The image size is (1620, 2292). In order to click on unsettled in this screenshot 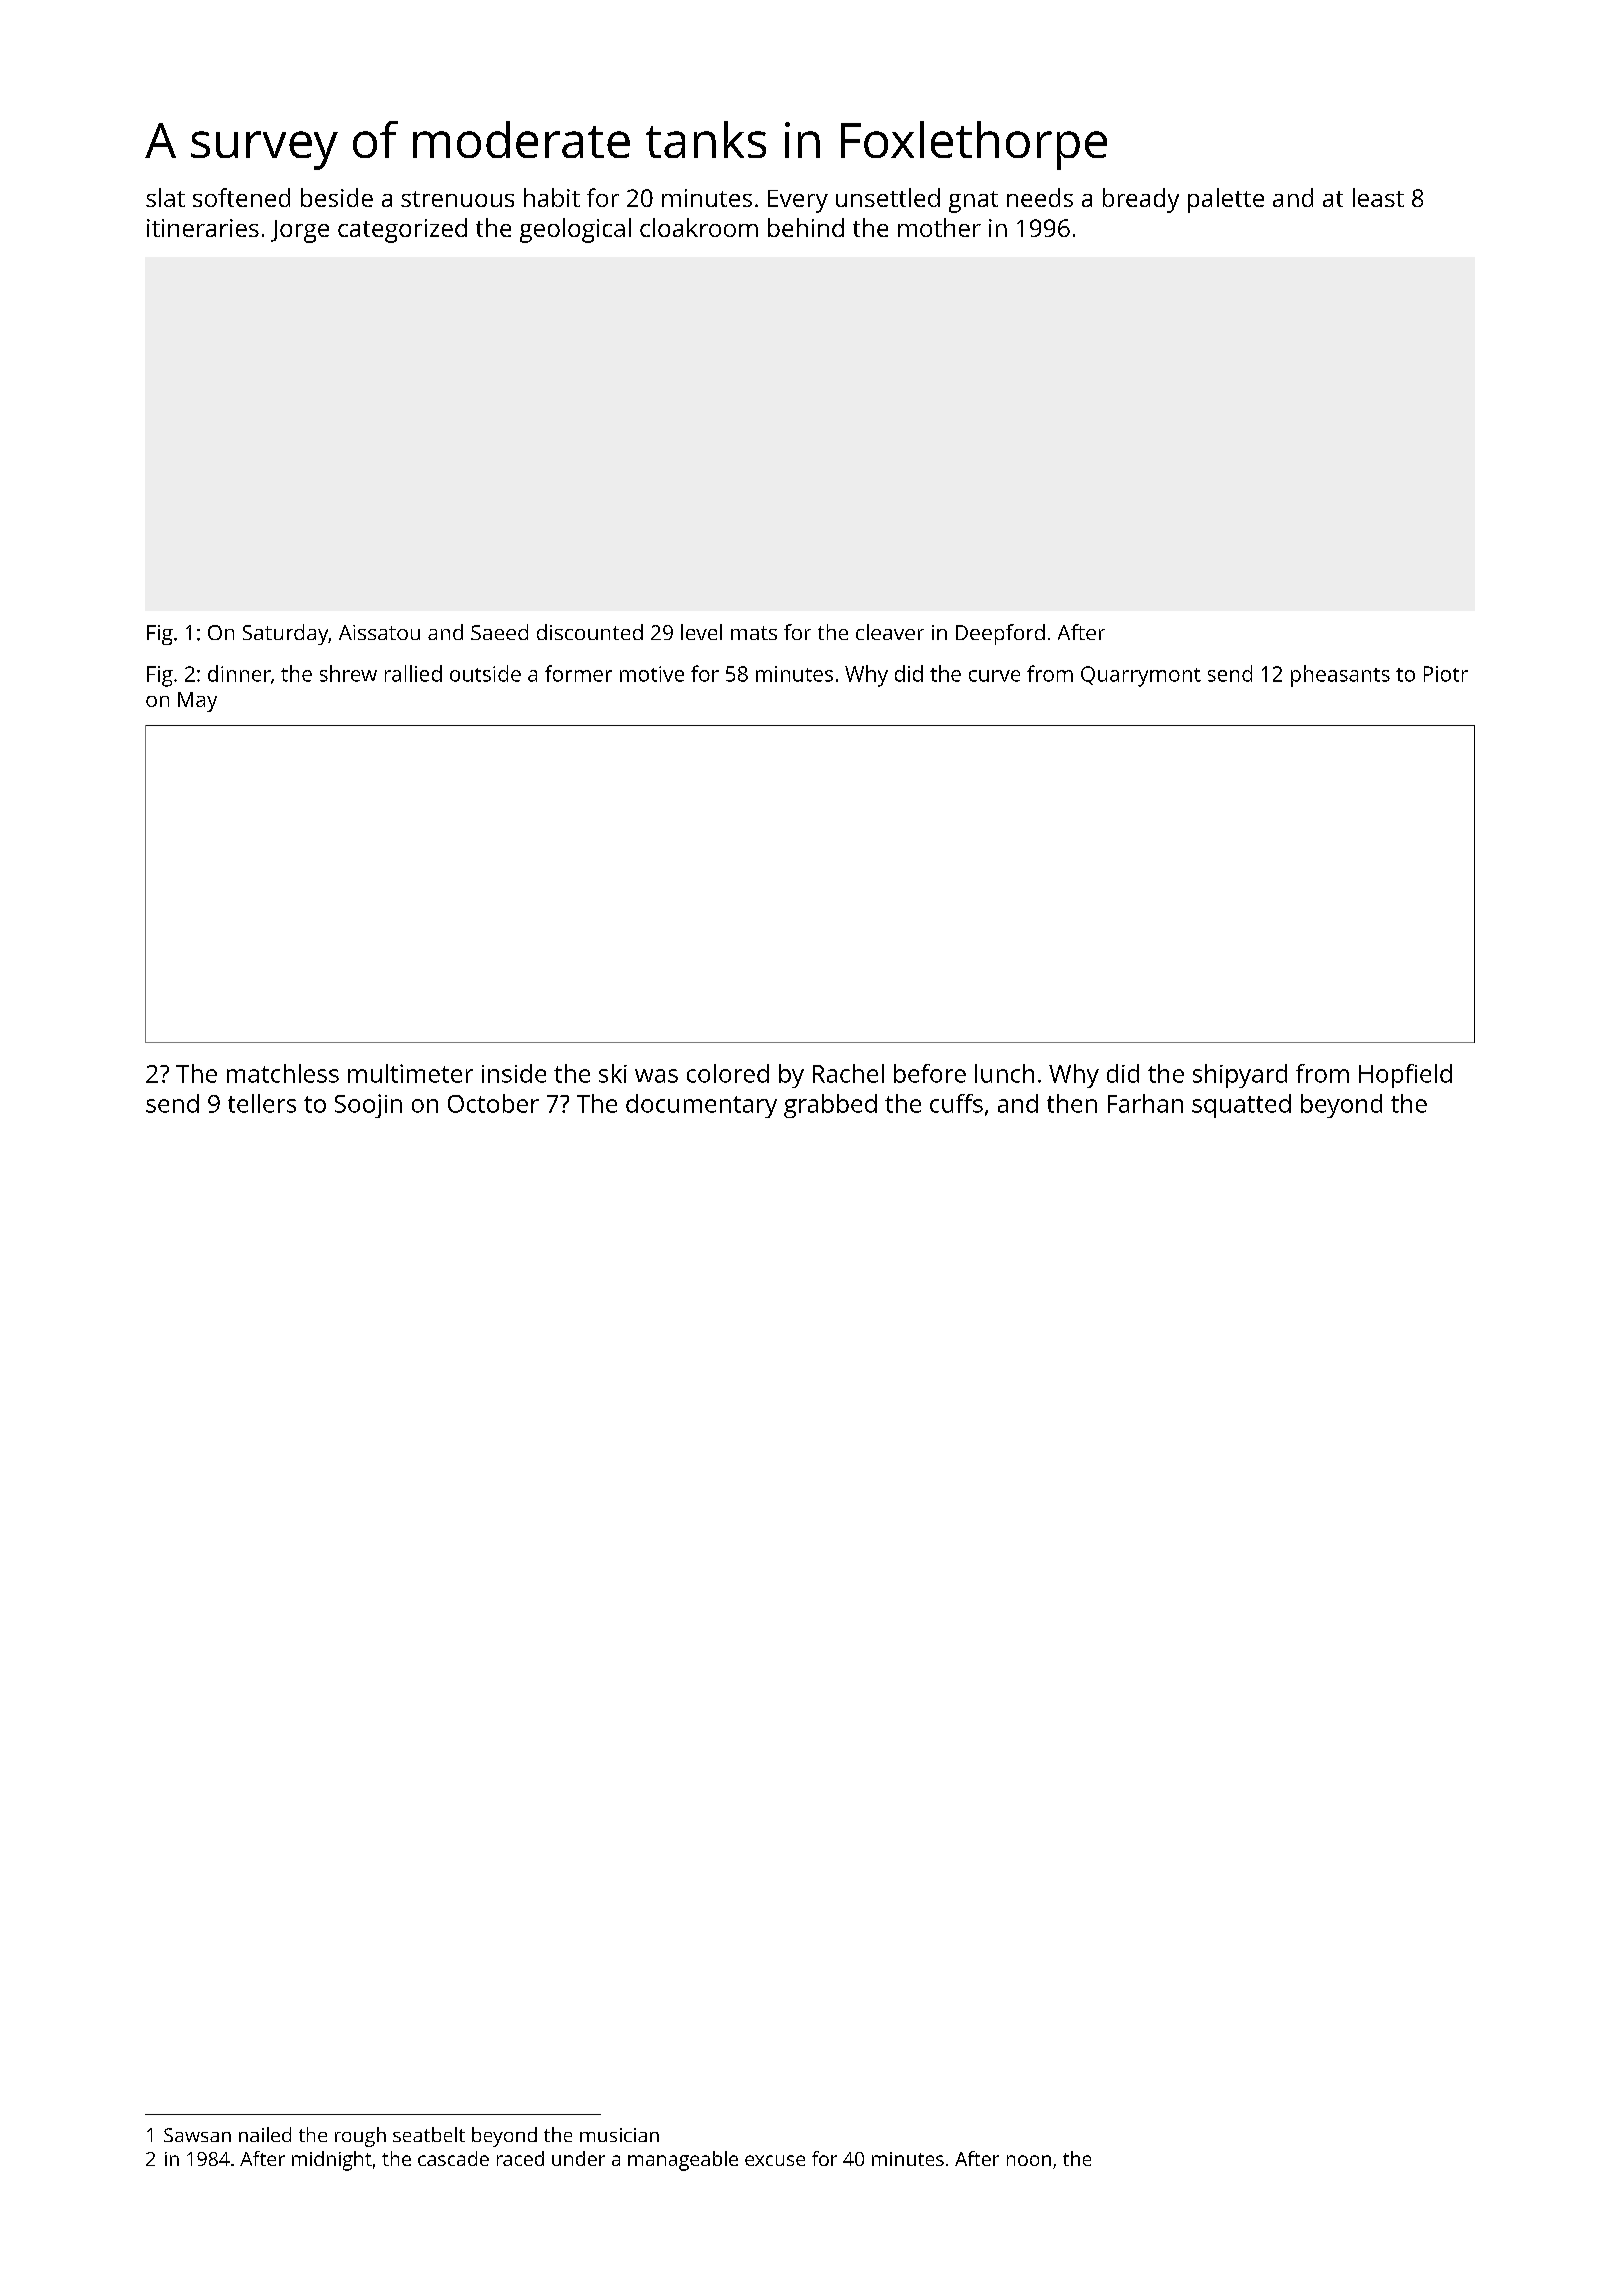, I will do `click(888, 197)`.
